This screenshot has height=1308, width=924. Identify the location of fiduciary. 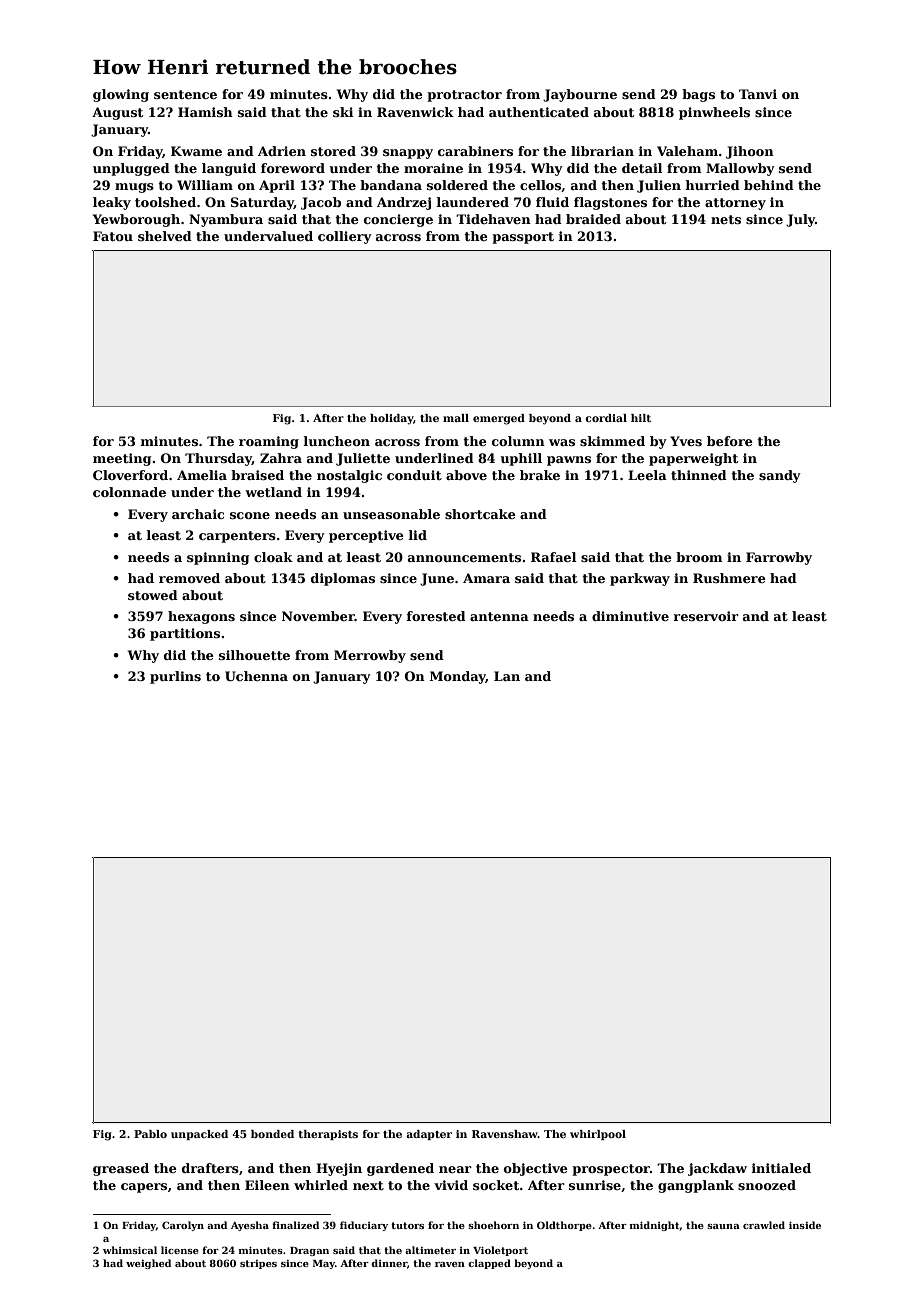
(364, 1226).
